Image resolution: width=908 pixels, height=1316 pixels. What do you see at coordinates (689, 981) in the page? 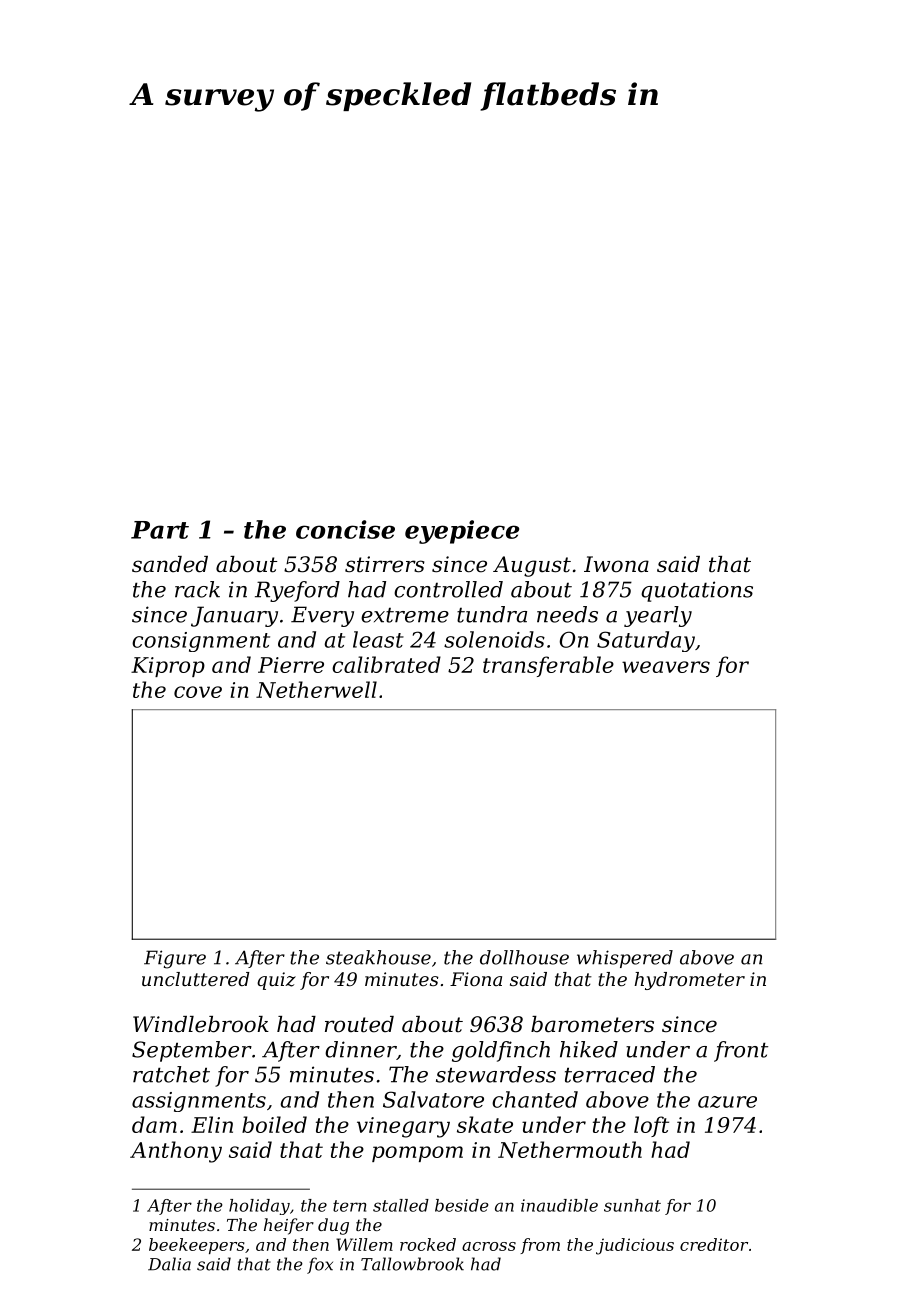
I see `hydrometer` at bounding box center [689, 981].
